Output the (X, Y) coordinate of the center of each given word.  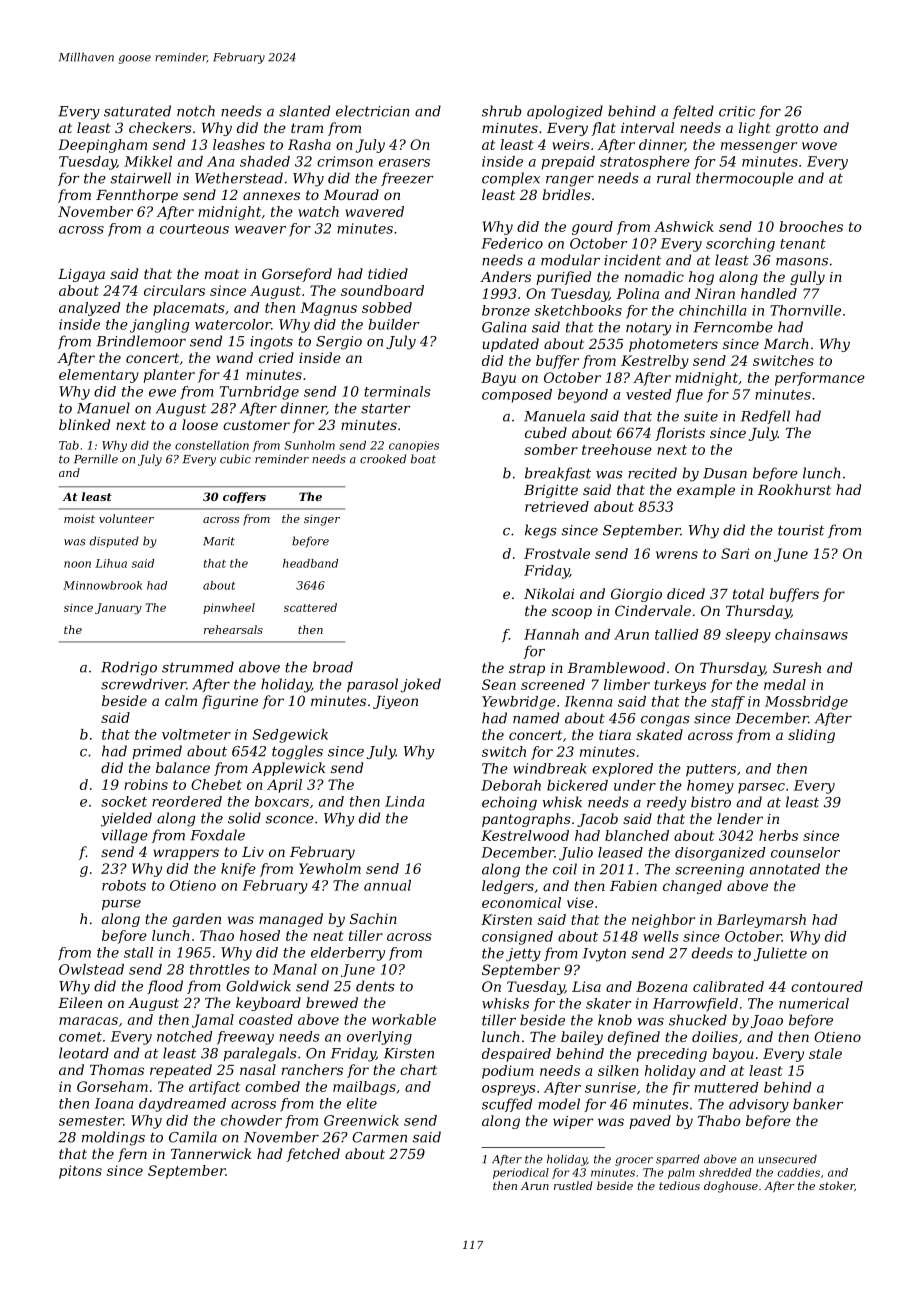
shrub (502, 111)
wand (234, 357)
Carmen (379, 1137)
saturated (137, 111)
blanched (637, 835)
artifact (214, 1088)
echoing (509, 803)
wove (819, 146)
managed (291, 920)
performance (820, 379)
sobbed (387, 307)
